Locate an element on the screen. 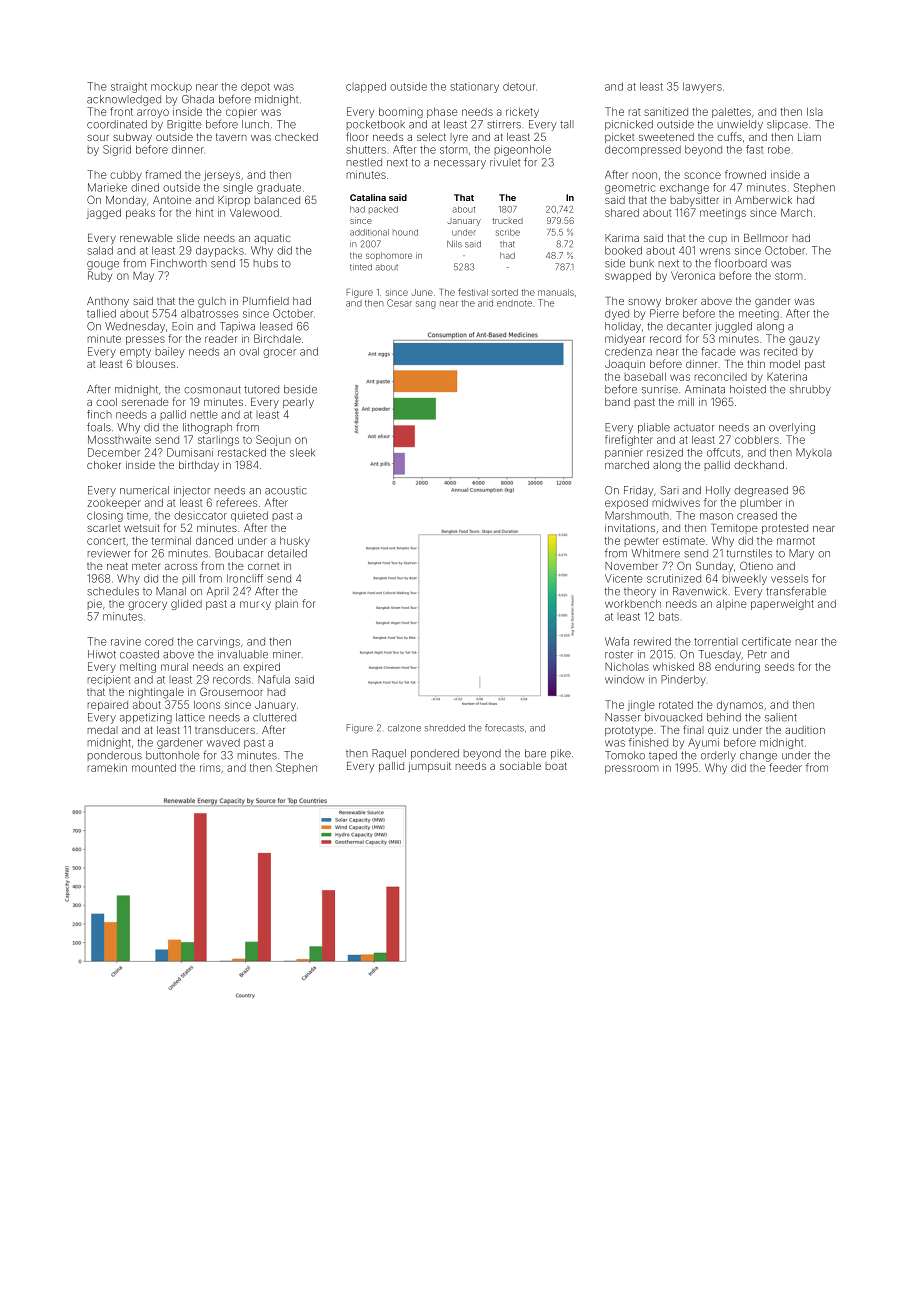  gander is located at coordinates (772, 302).
